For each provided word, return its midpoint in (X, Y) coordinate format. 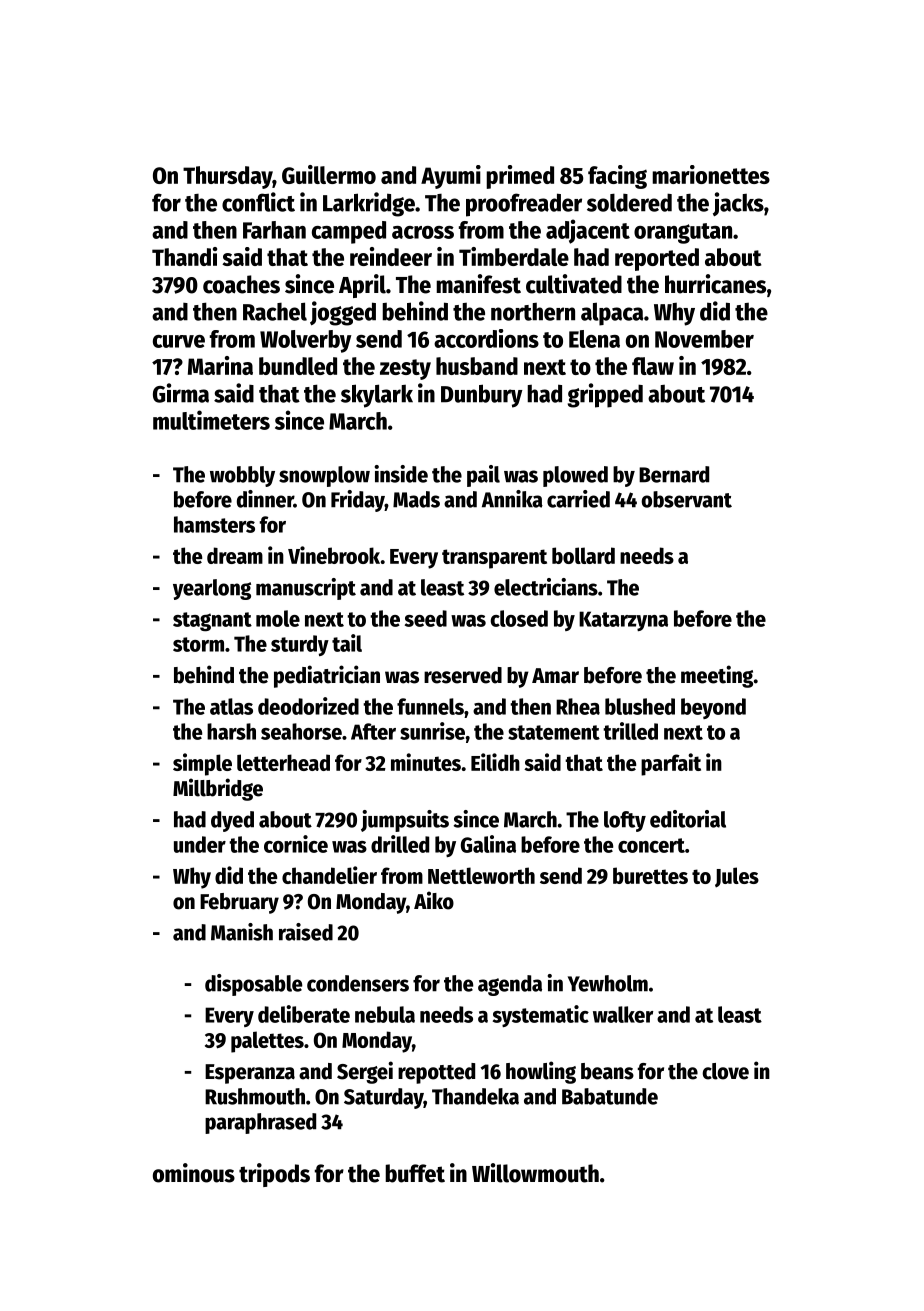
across (423, 232)
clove (725, 1071)
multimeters (211, 420)
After (373, 731)
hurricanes (715, 284)
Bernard (674, 474)
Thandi (184, 256)
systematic (541, 1016)
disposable (253, 985)
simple (202, 764)
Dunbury (482, 396)
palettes (267, 1042)
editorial (688, 819)
